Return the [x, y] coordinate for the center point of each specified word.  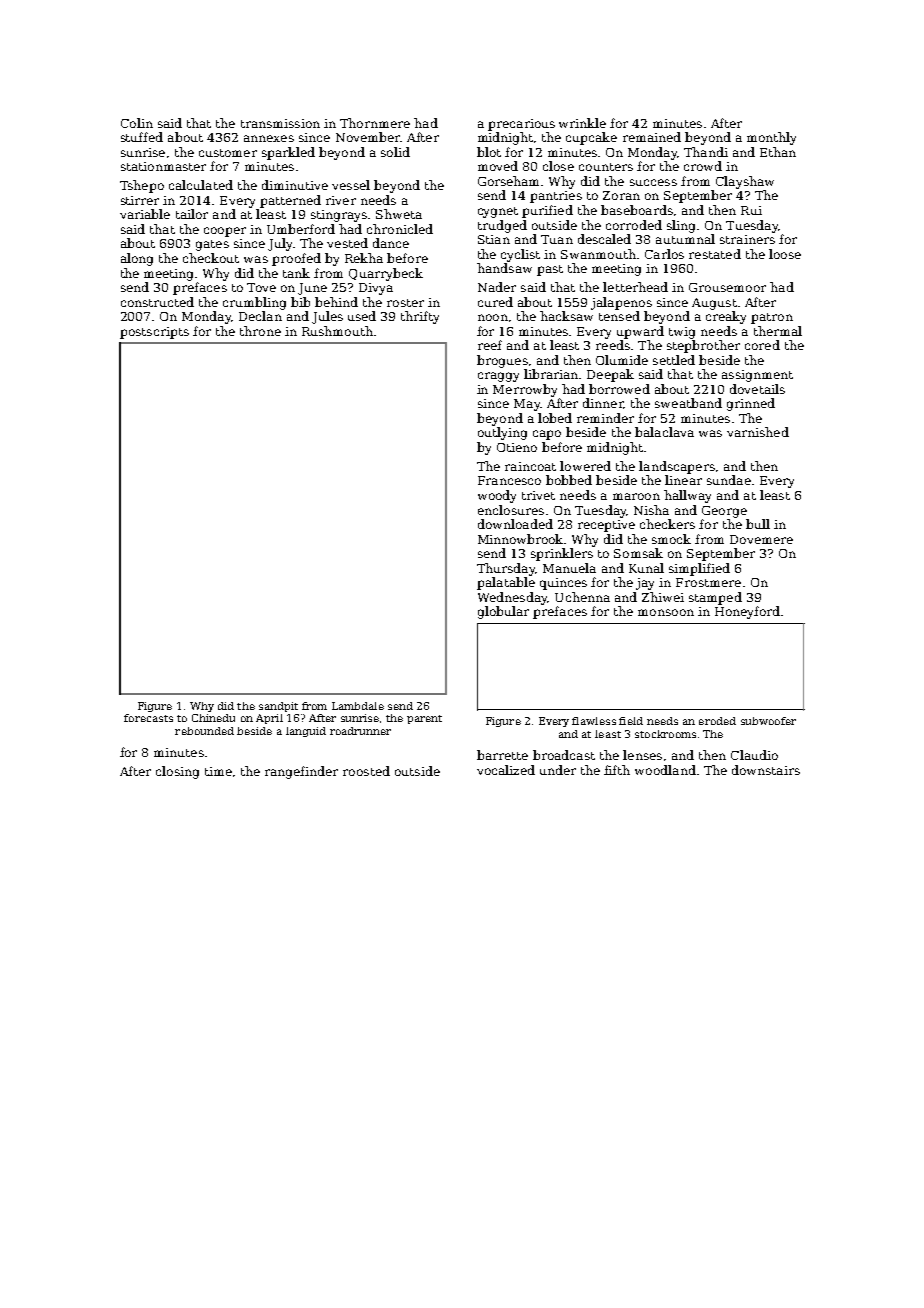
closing [177, 772]
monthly [771, 138]
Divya [376, 289]
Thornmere [375, 123]
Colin [137, 123]
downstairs [766, 770]
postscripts [154, 333]
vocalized [506, 770]
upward [640, 332]
